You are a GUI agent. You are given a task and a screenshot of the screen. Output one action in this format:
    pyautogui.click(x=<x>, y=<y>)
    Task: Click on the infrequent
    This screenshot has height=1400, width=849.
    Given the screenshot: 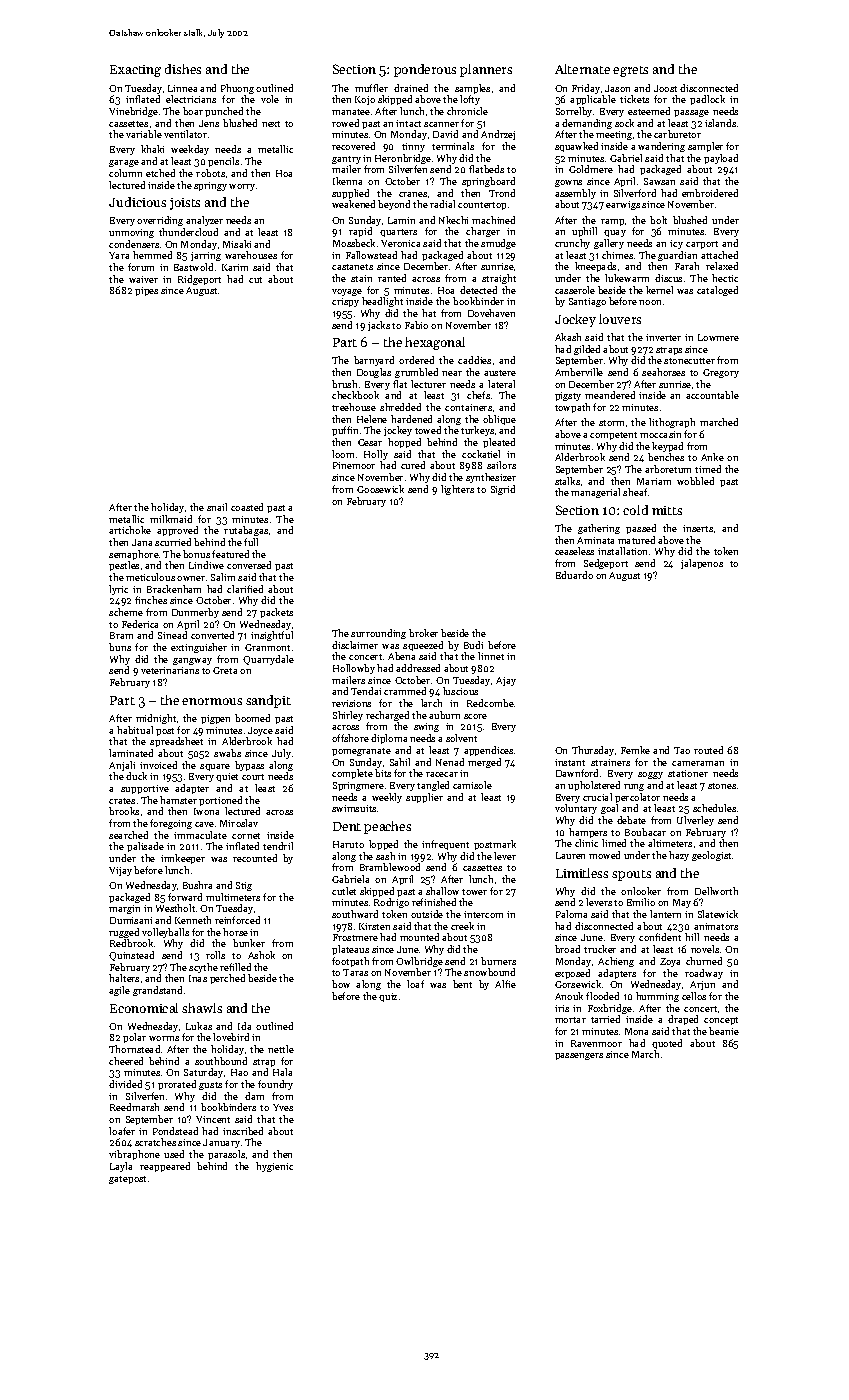 What is the action you would take?
    pyautogui.click(x=445, y=845)
